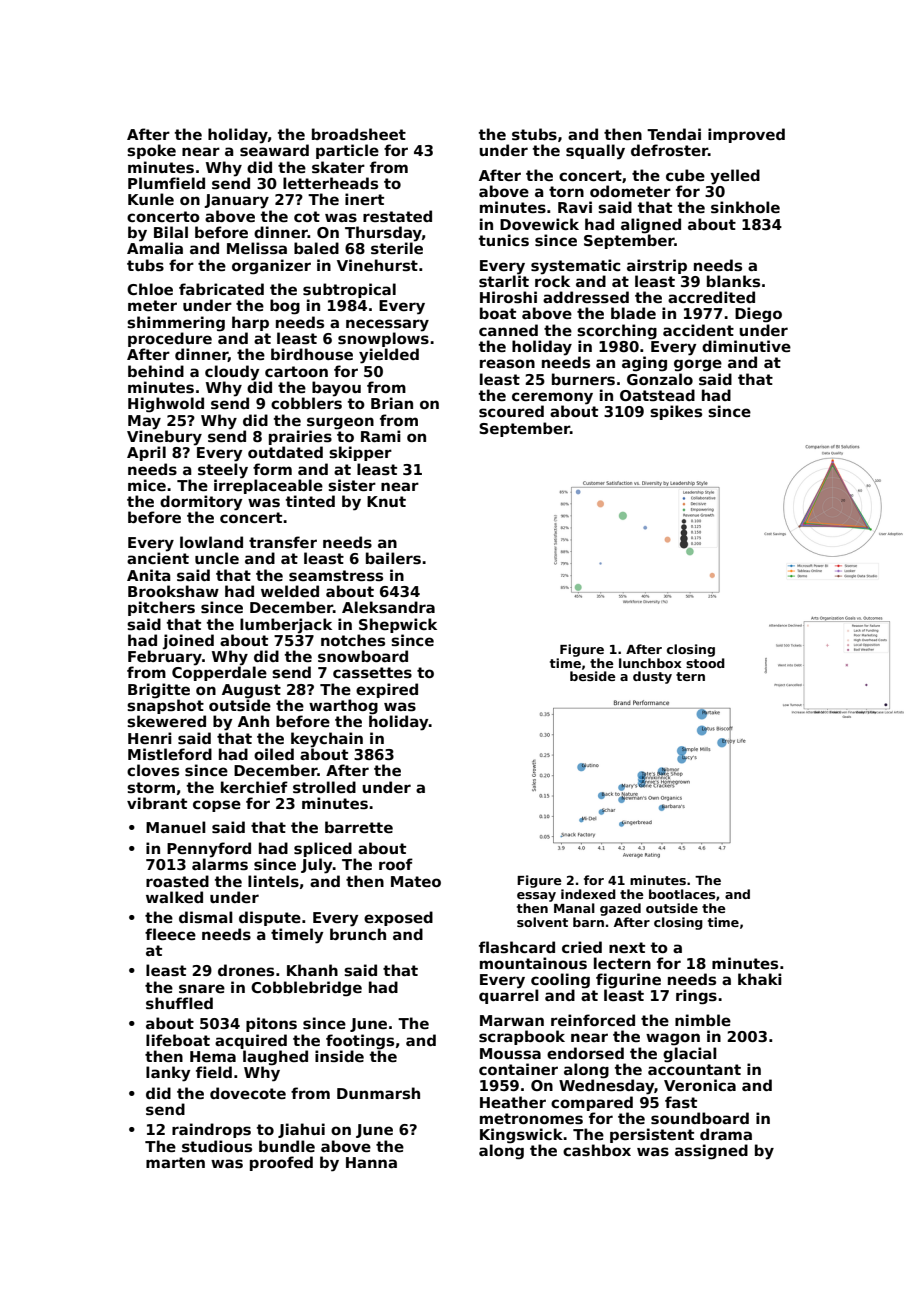 The image size is (924, 1314). Describe the element at coordinates (358, 934) in the screenshot. I see `brunch` at that location.
